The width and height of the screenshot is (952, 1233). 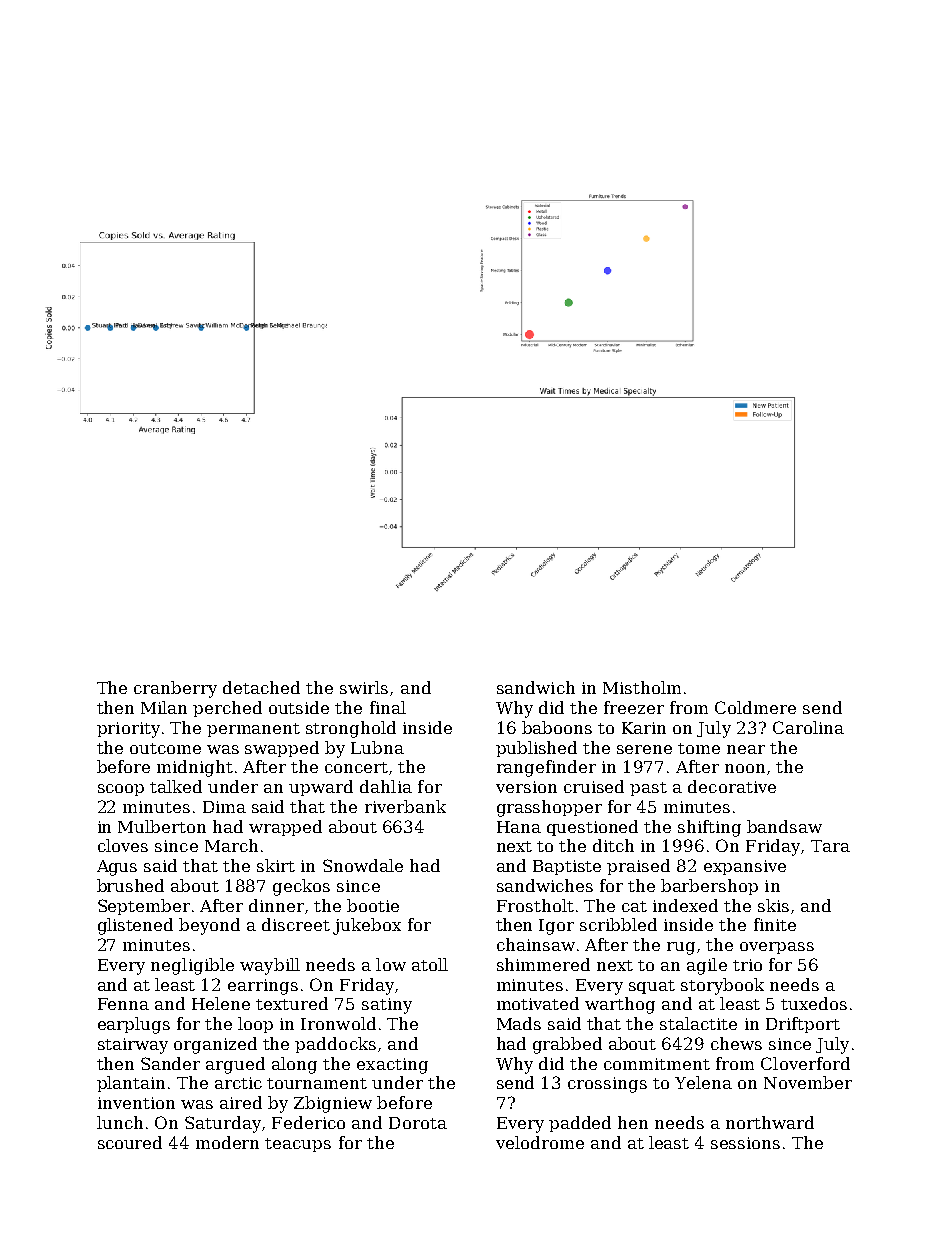 What do you see at coordinates (418, 1123) in the screenshot?
I see `Dorota` at bounding box center [418, 1123].
